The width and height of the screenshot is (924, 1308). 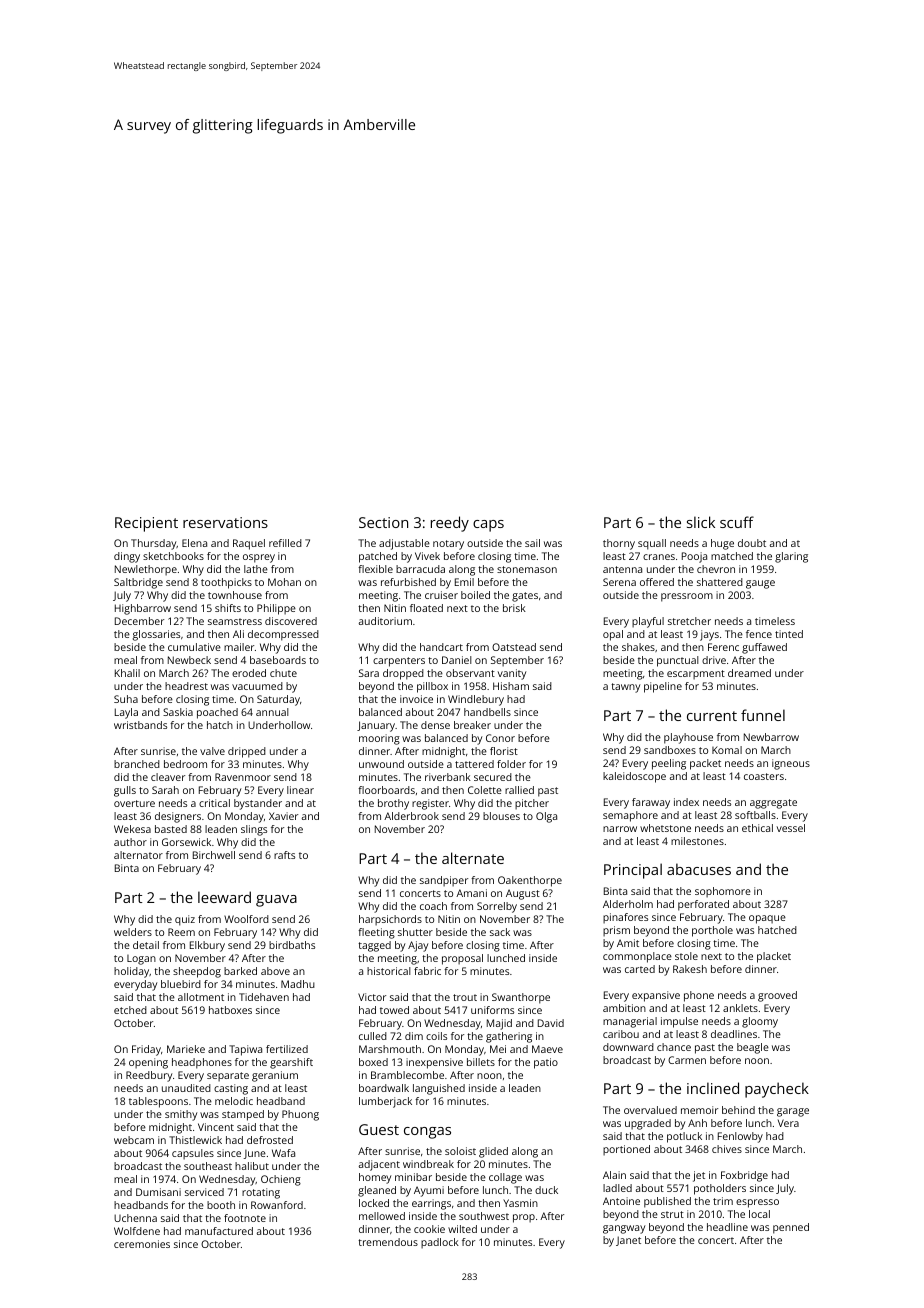 What do you see at coordinates (225, 522) in the screenshot?
I see `reservations` at bounding box center [225, 522].
